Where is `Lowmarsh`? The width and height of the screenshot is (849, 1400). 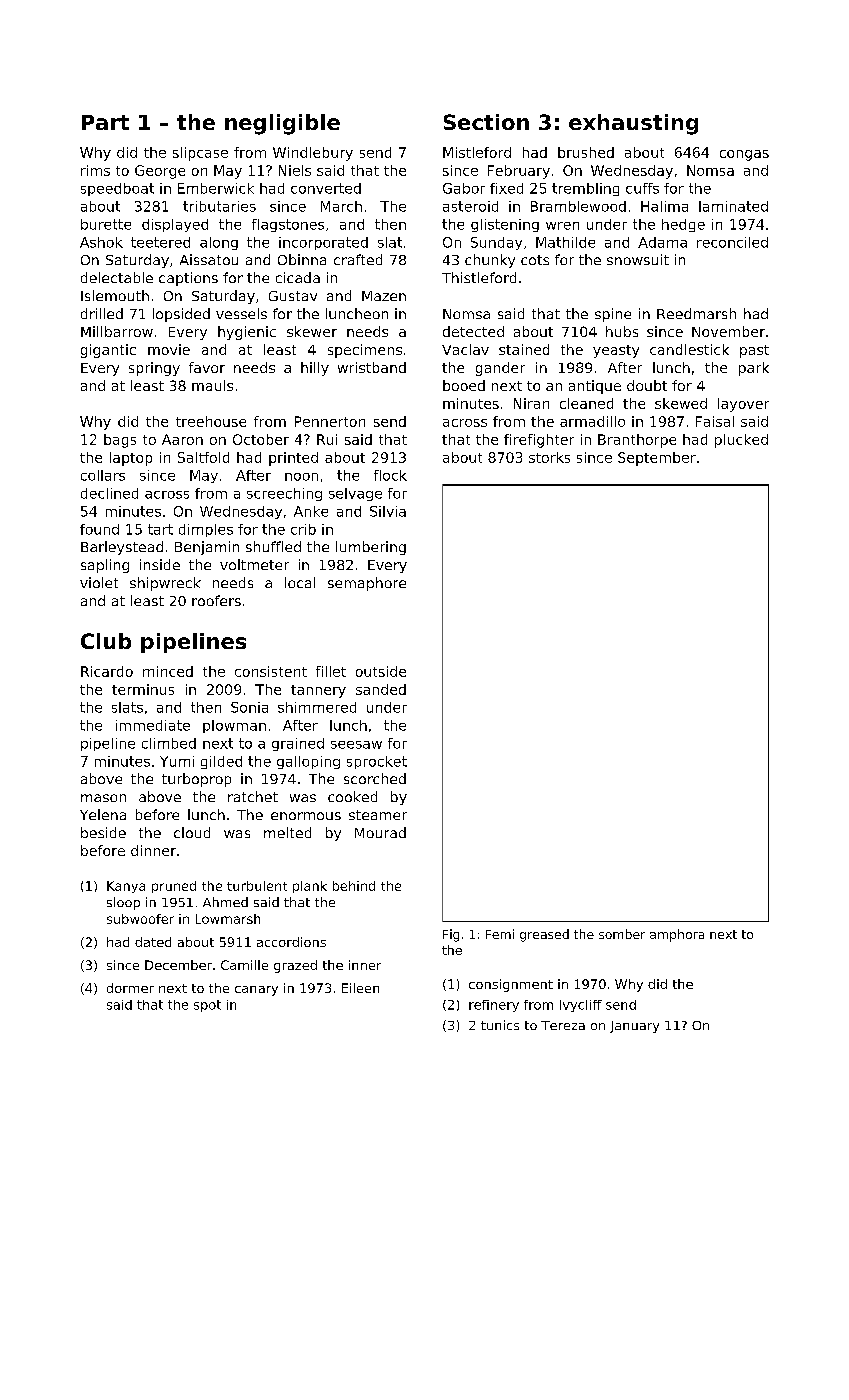
Lowmarsh is located at coordinates (228, 919).
